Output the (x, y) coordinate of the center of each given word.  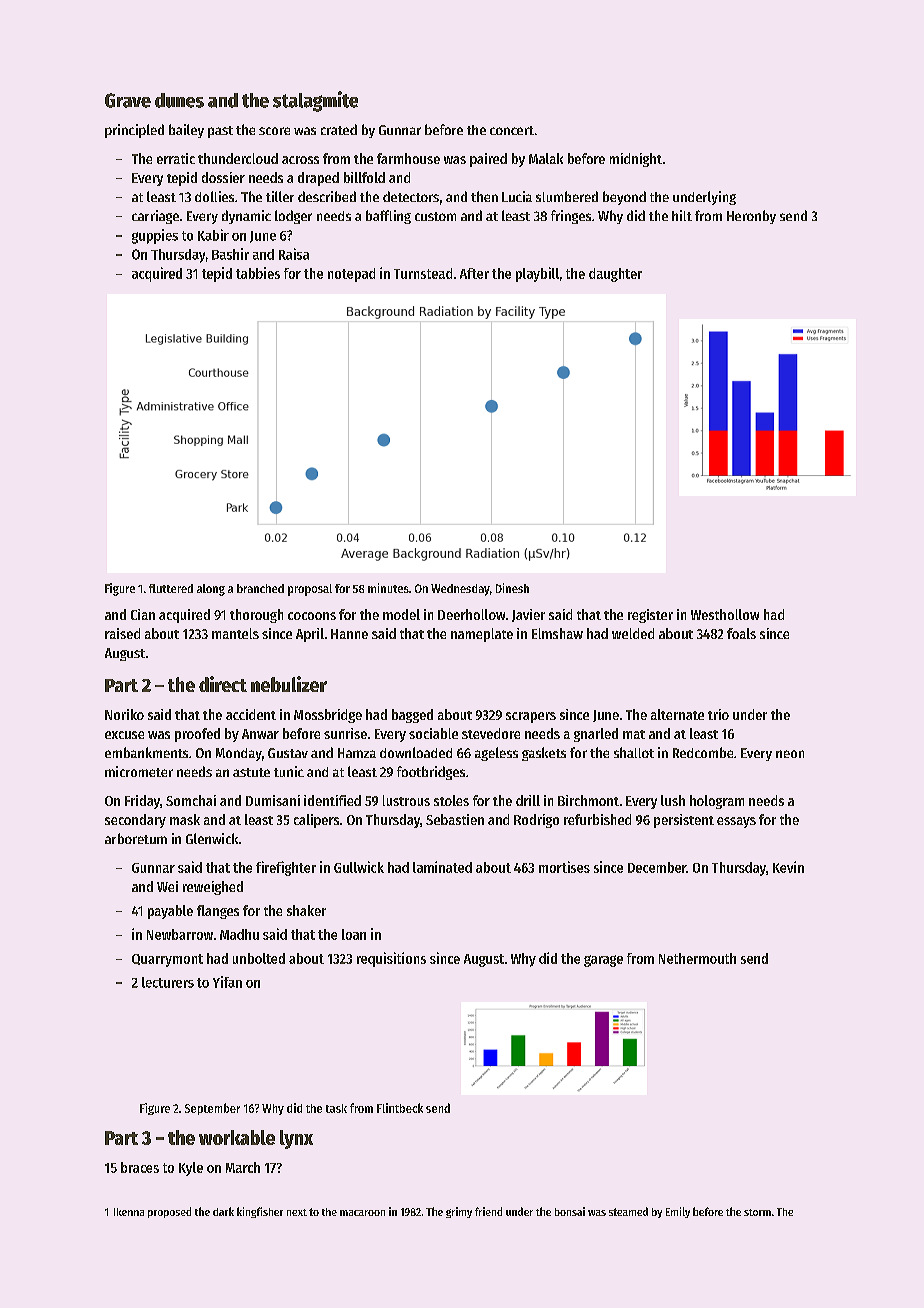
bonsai (570, 1211)
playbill (537, 274)
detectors (411, 196)
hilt (682, 215)
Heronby (751, 217)
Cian (143, 614)
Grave (128, 100)
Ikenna (129, 1212)
